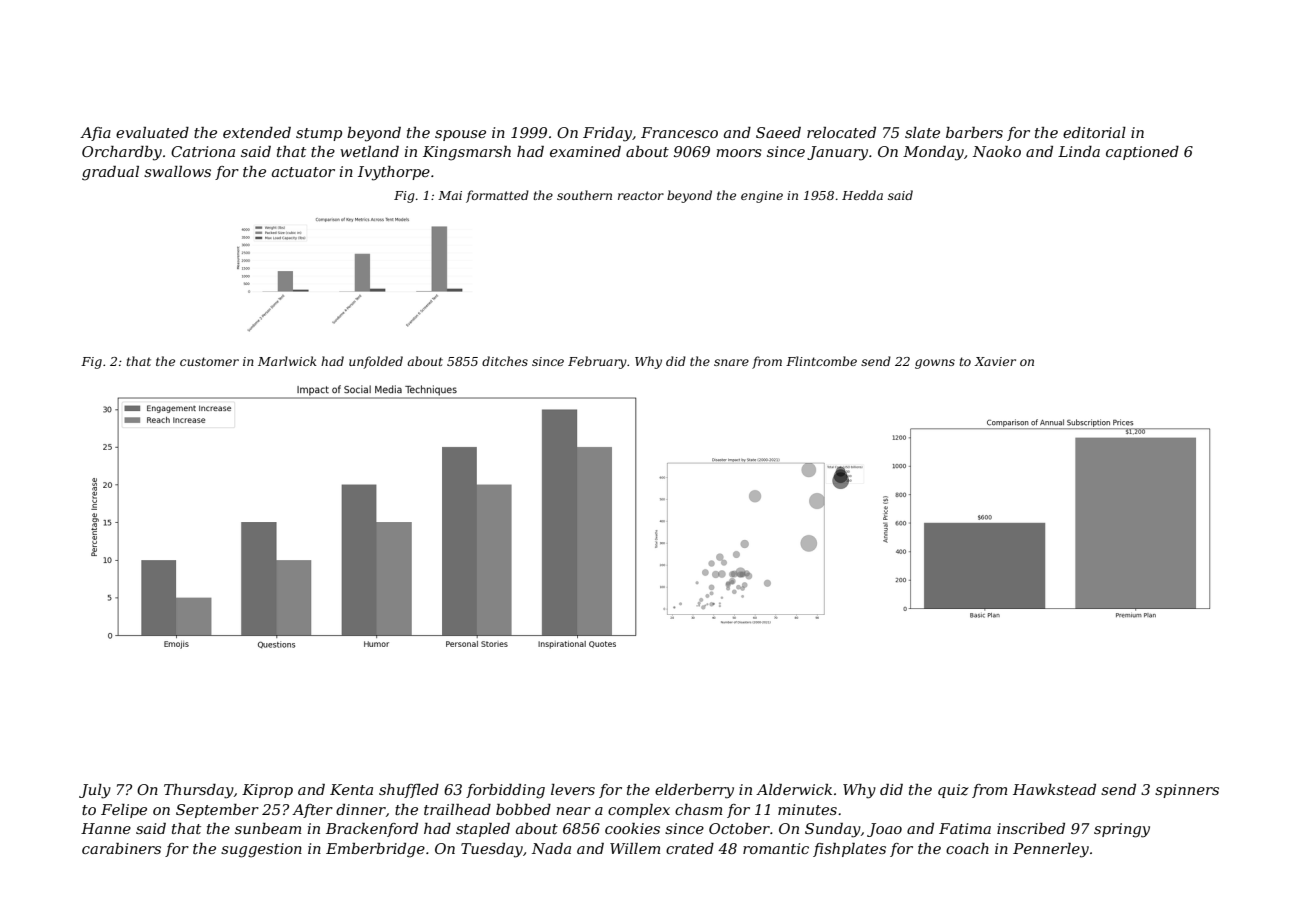 The height and width of the screenshot is (924, 1308). I want to click on Marlwick, so click(287, 361).
